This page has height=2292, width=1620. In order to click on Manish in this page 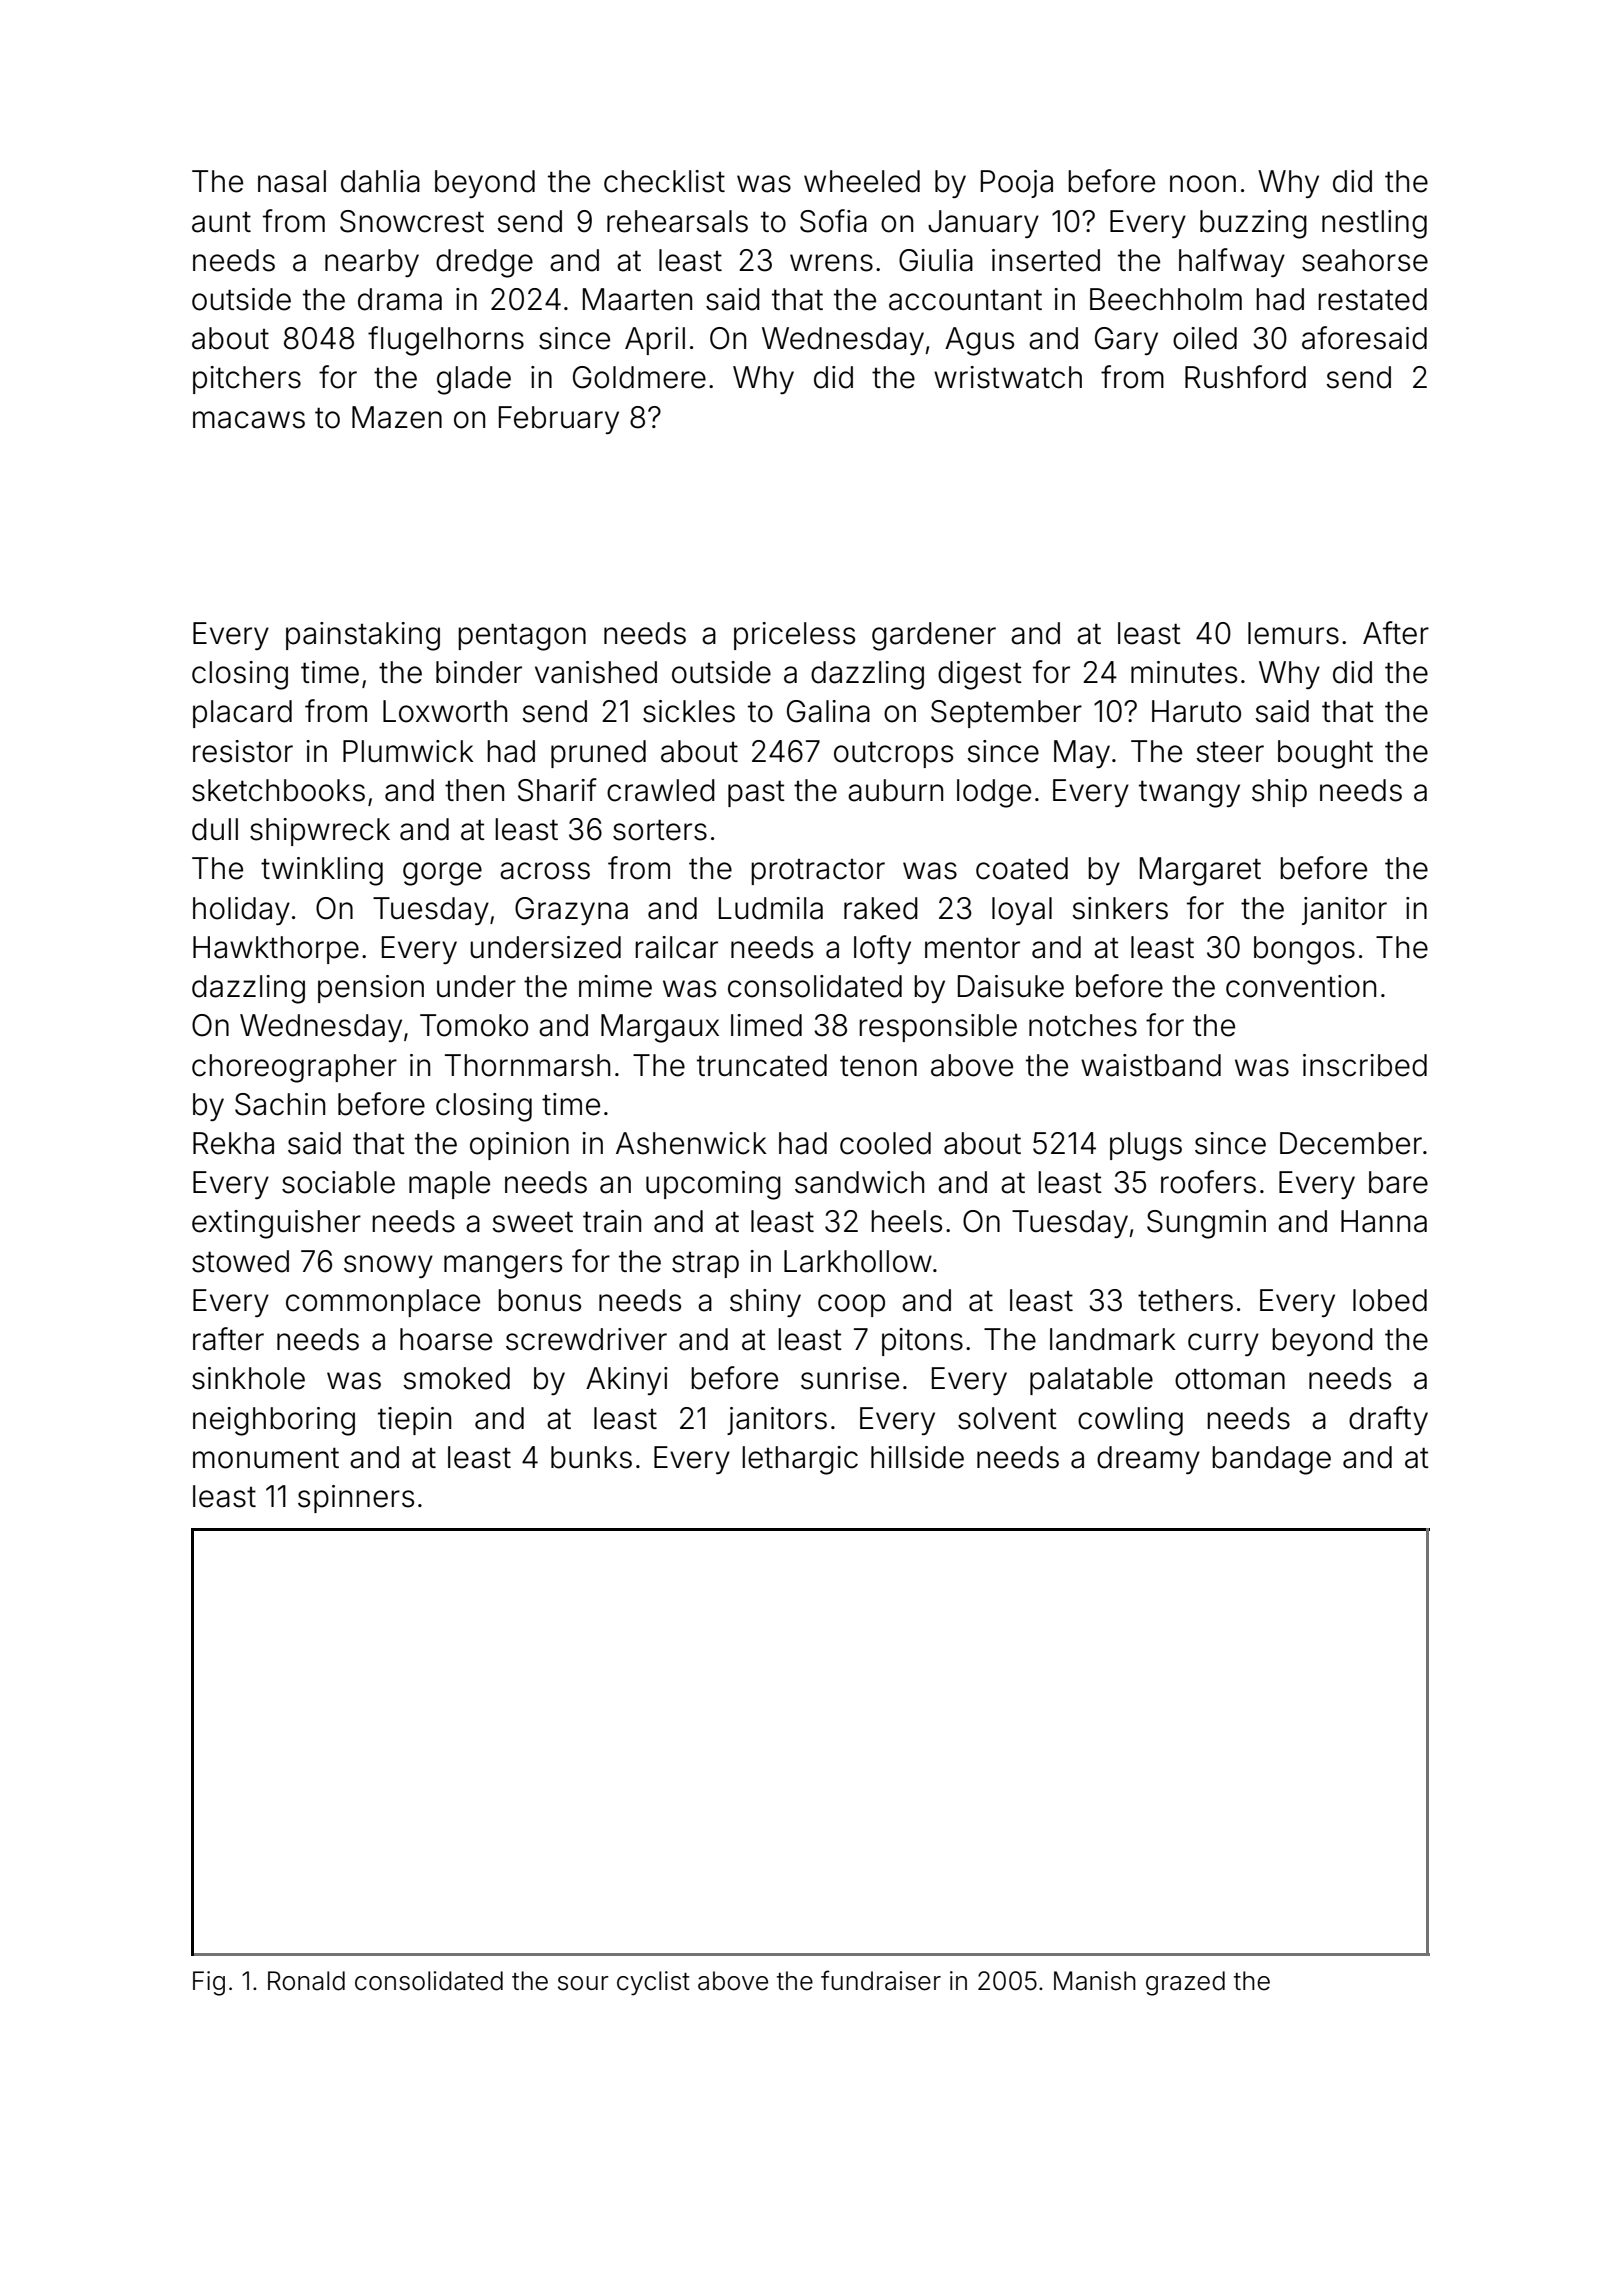, I will do `click(1095, 1981)`.
